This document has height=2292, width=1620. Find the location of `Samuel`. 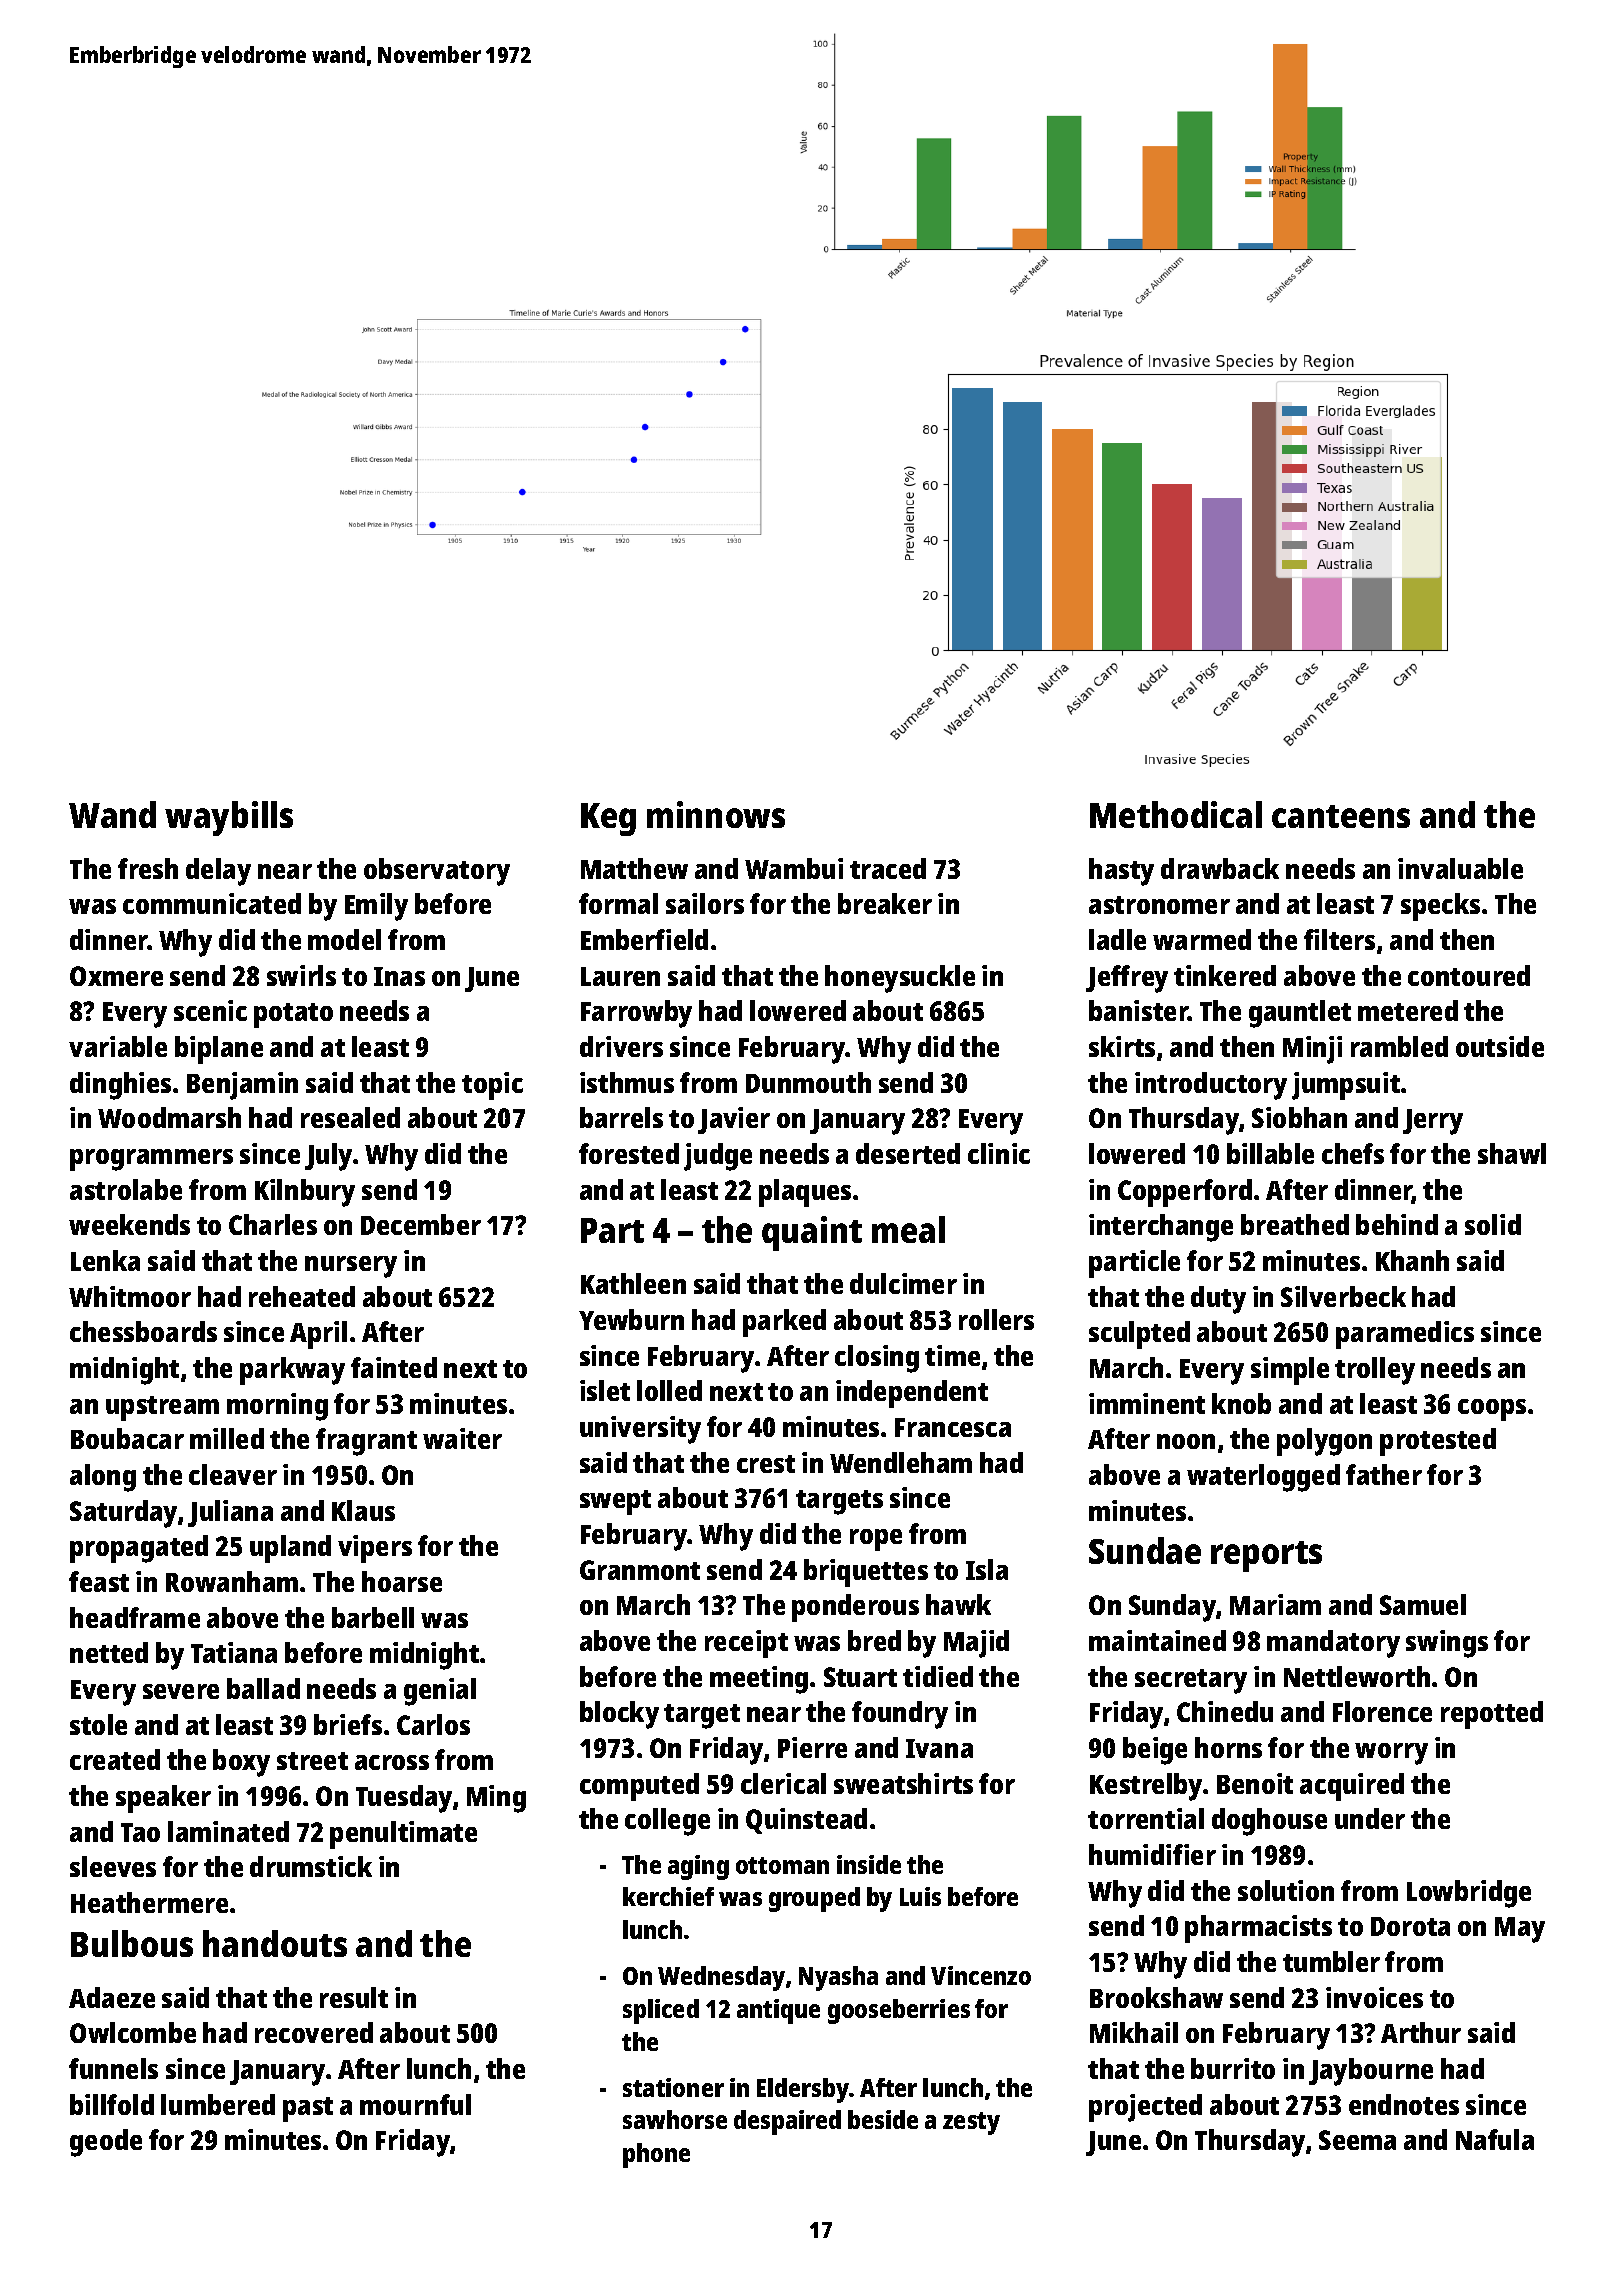

Samuel is located at coordinates (1423, 1604).
